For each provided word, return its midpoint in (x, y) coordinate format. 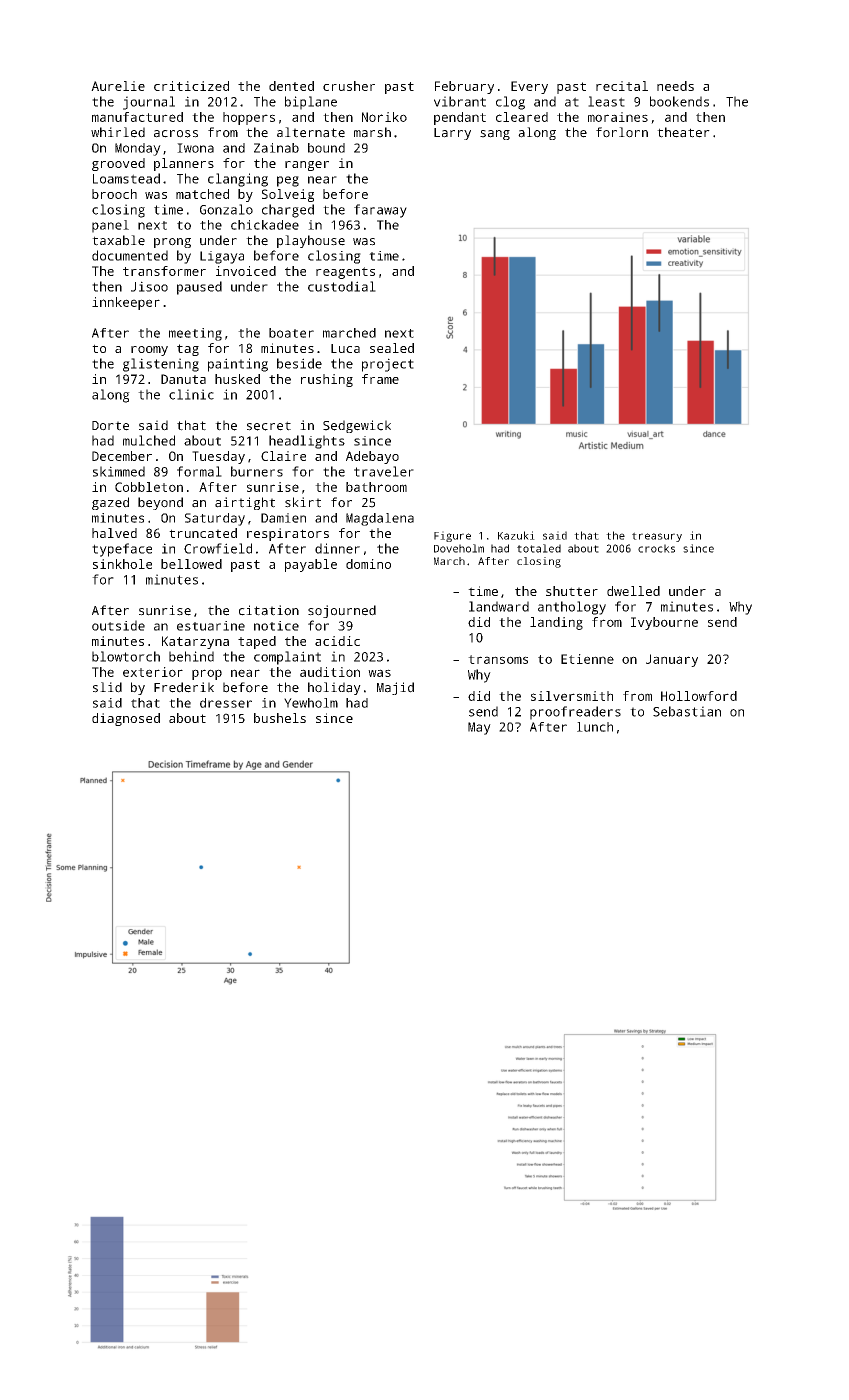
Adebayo (372, 457)
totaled (539, 548)
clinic (191, 394)
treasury (657, 537)
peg (288, 181)
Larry (452, 134)
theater (683, 132)
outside (118, 625)
